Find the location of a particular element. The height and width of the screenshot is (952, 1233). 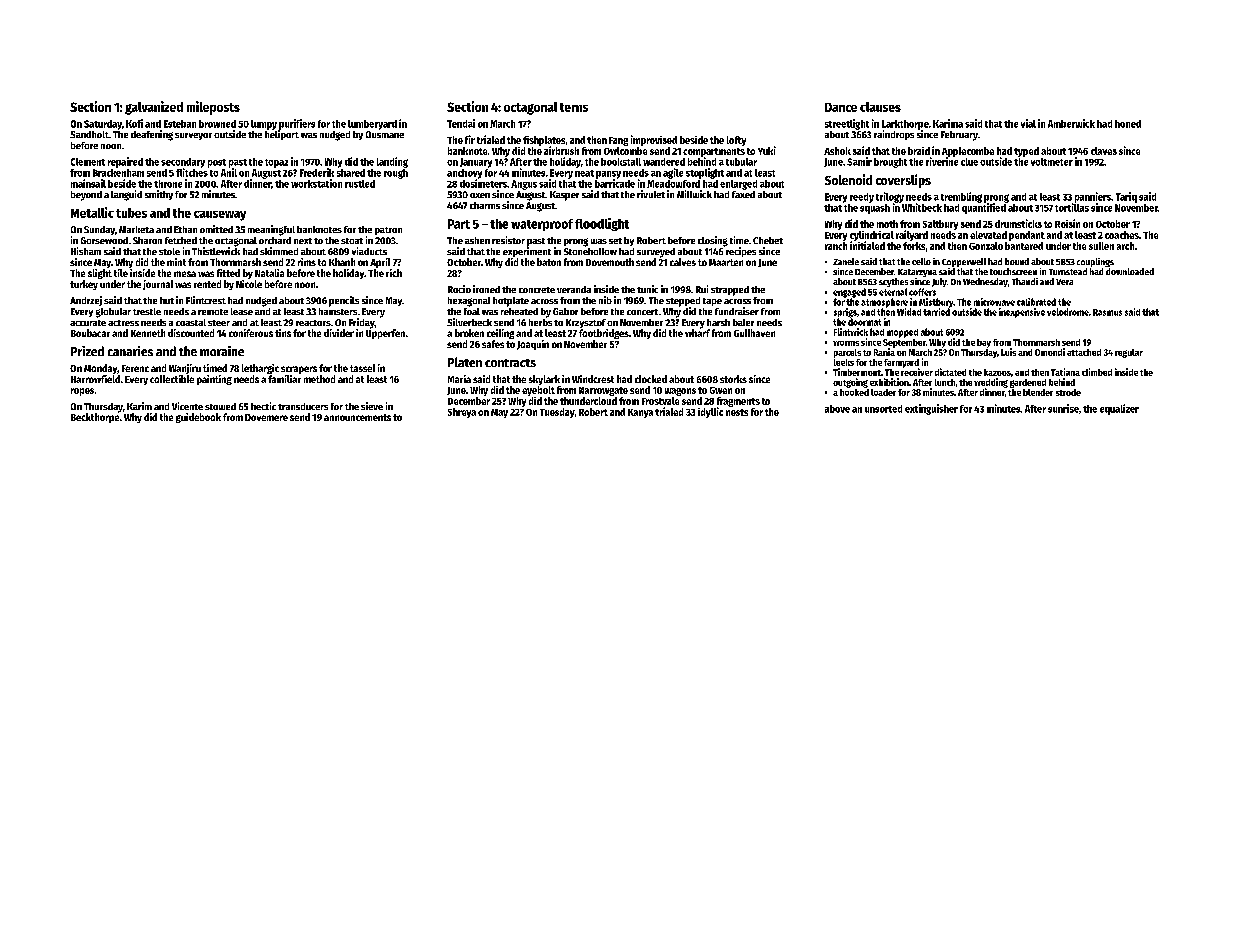

ropes is located at coordinates (82, 392).
